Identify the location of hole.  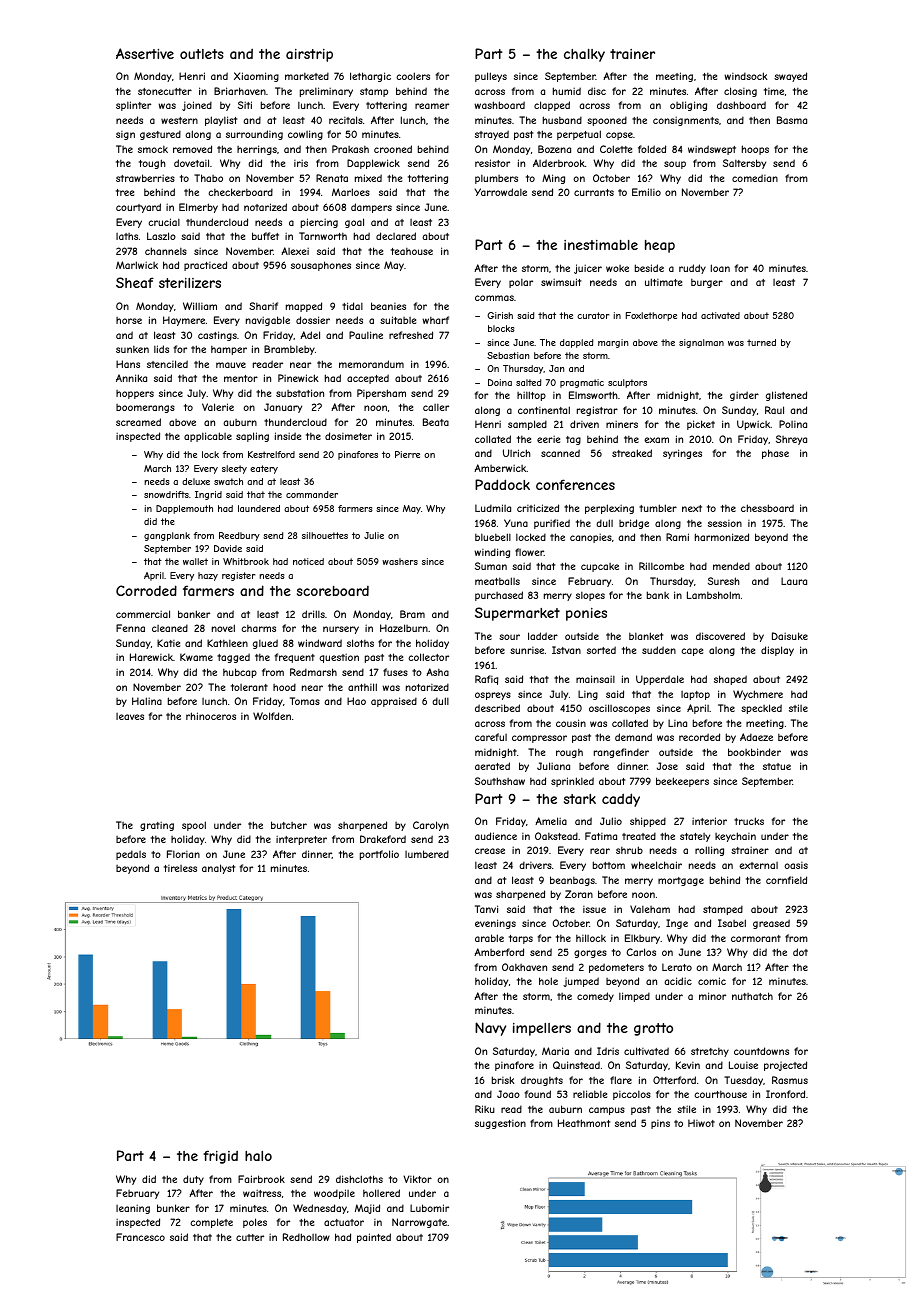
(548, 981).
